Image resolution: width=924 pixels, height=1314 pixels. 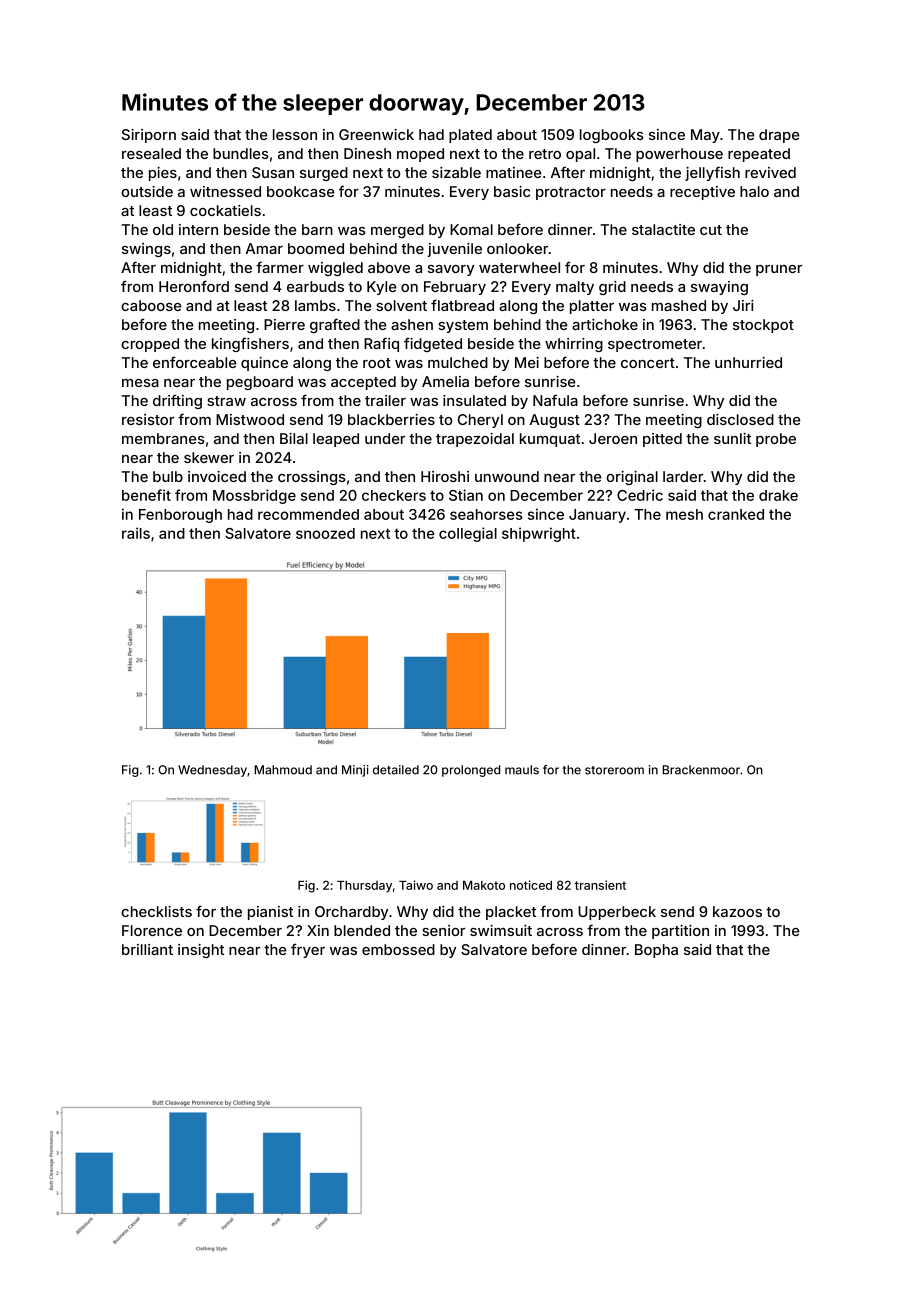 I want to click on collegial, so click(x=468, y=534).
